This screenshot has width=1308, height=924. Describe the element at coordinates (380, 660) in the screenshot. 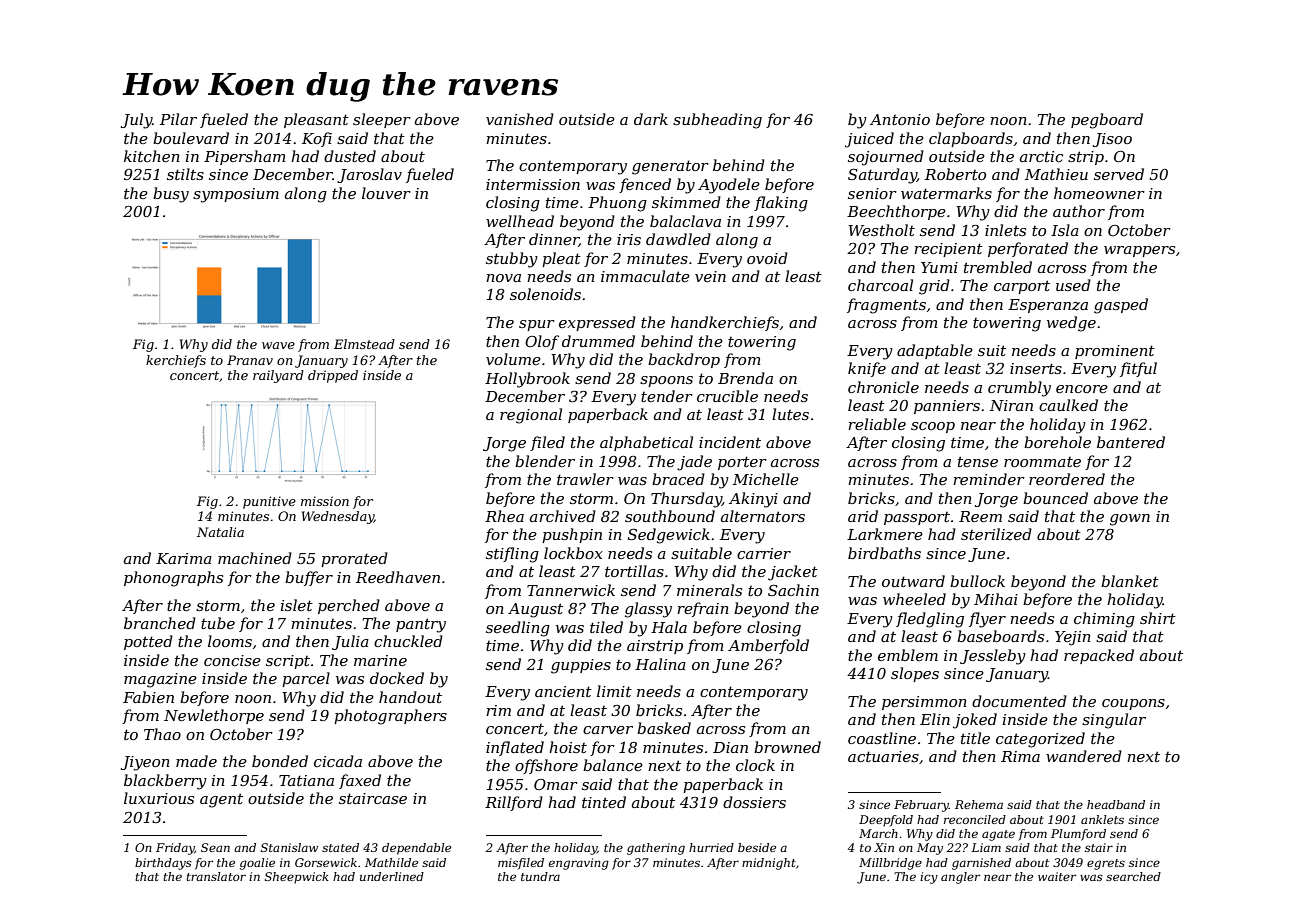

I see `marine` at that location.
